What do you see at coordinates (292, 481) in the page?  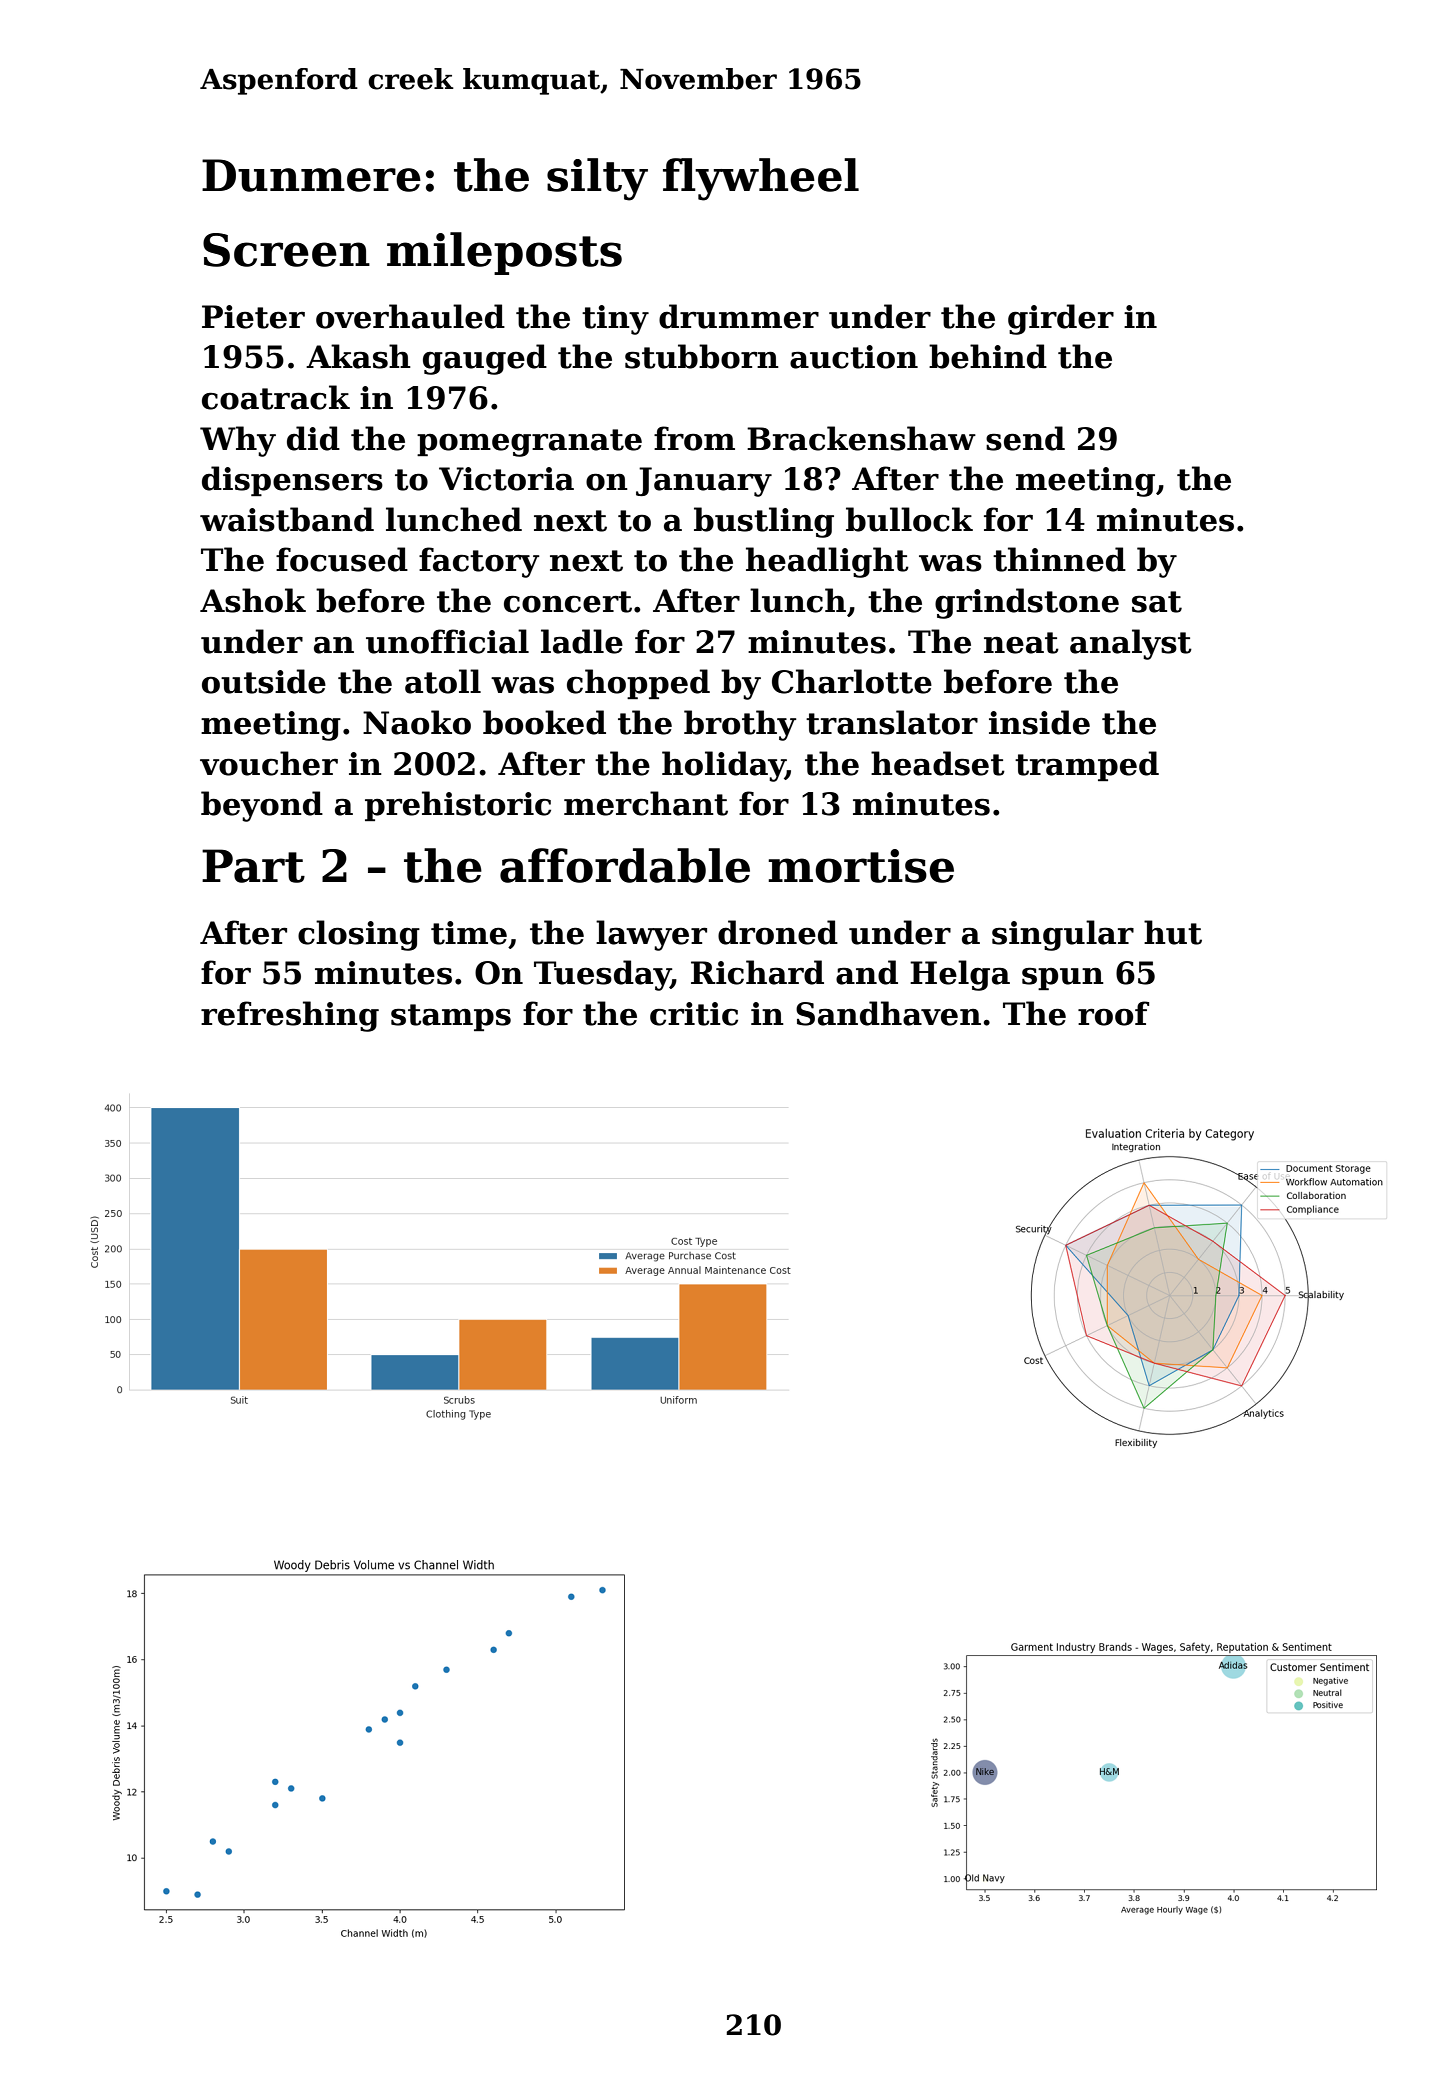 I see `dispensers` at bounding box center [292, 481].
